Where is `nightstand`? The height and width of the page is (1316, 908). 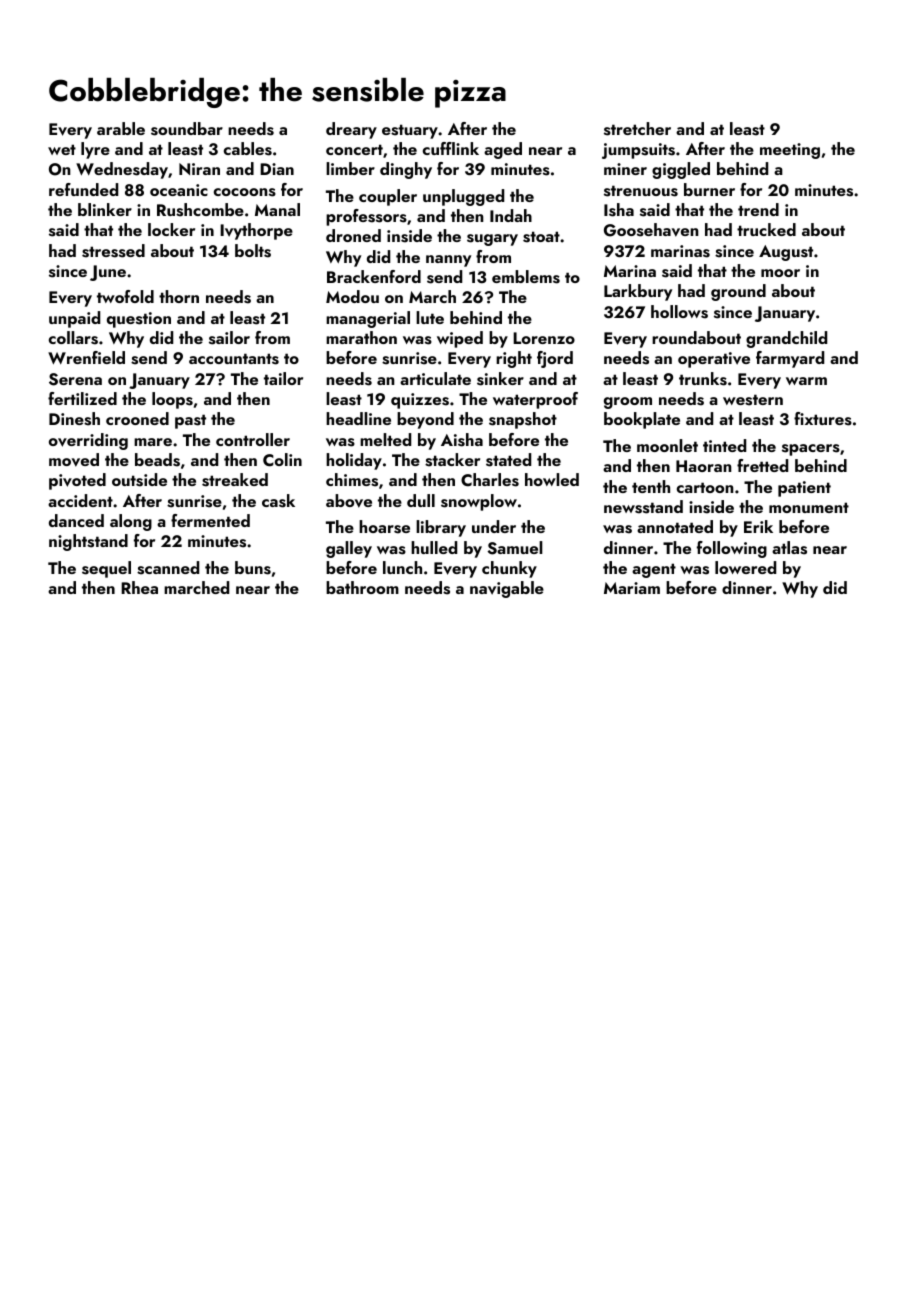
nightstand is located at coordinates (88, 542).
